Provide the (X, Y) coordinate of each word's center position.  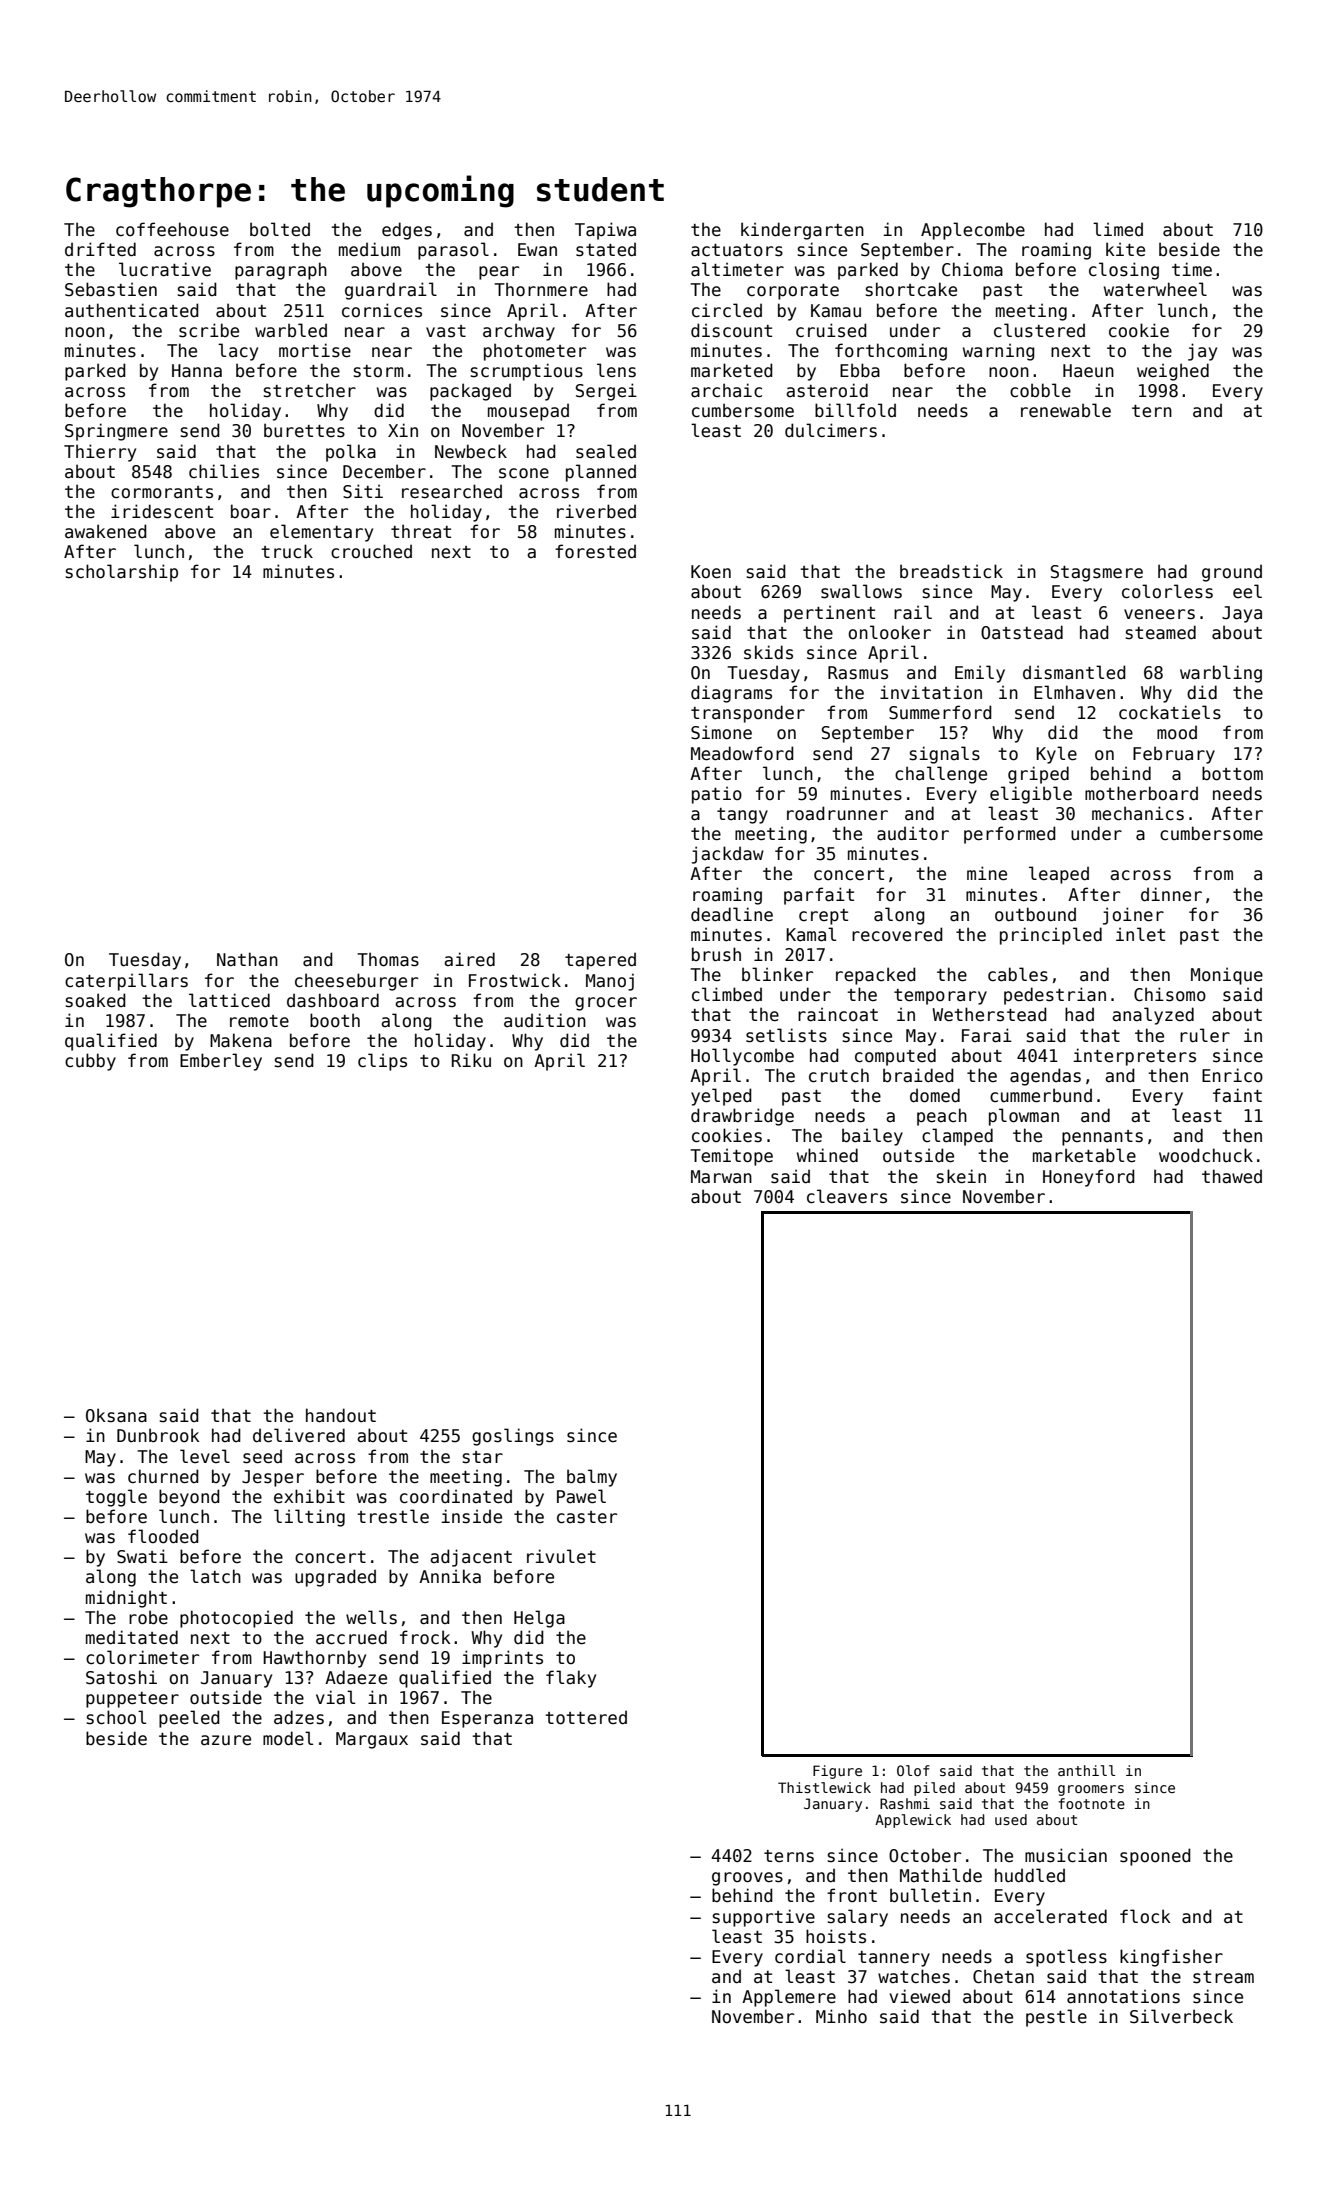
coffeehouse (172, 229)
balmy (592, 1478)
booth (335, 1020)
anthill (1086, 1770)
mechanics (1138, 813)
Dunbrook (158, 1435)
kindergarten (802, 231)
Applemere (789, 1998)
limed (1118, 229)
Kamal (811, 934)
